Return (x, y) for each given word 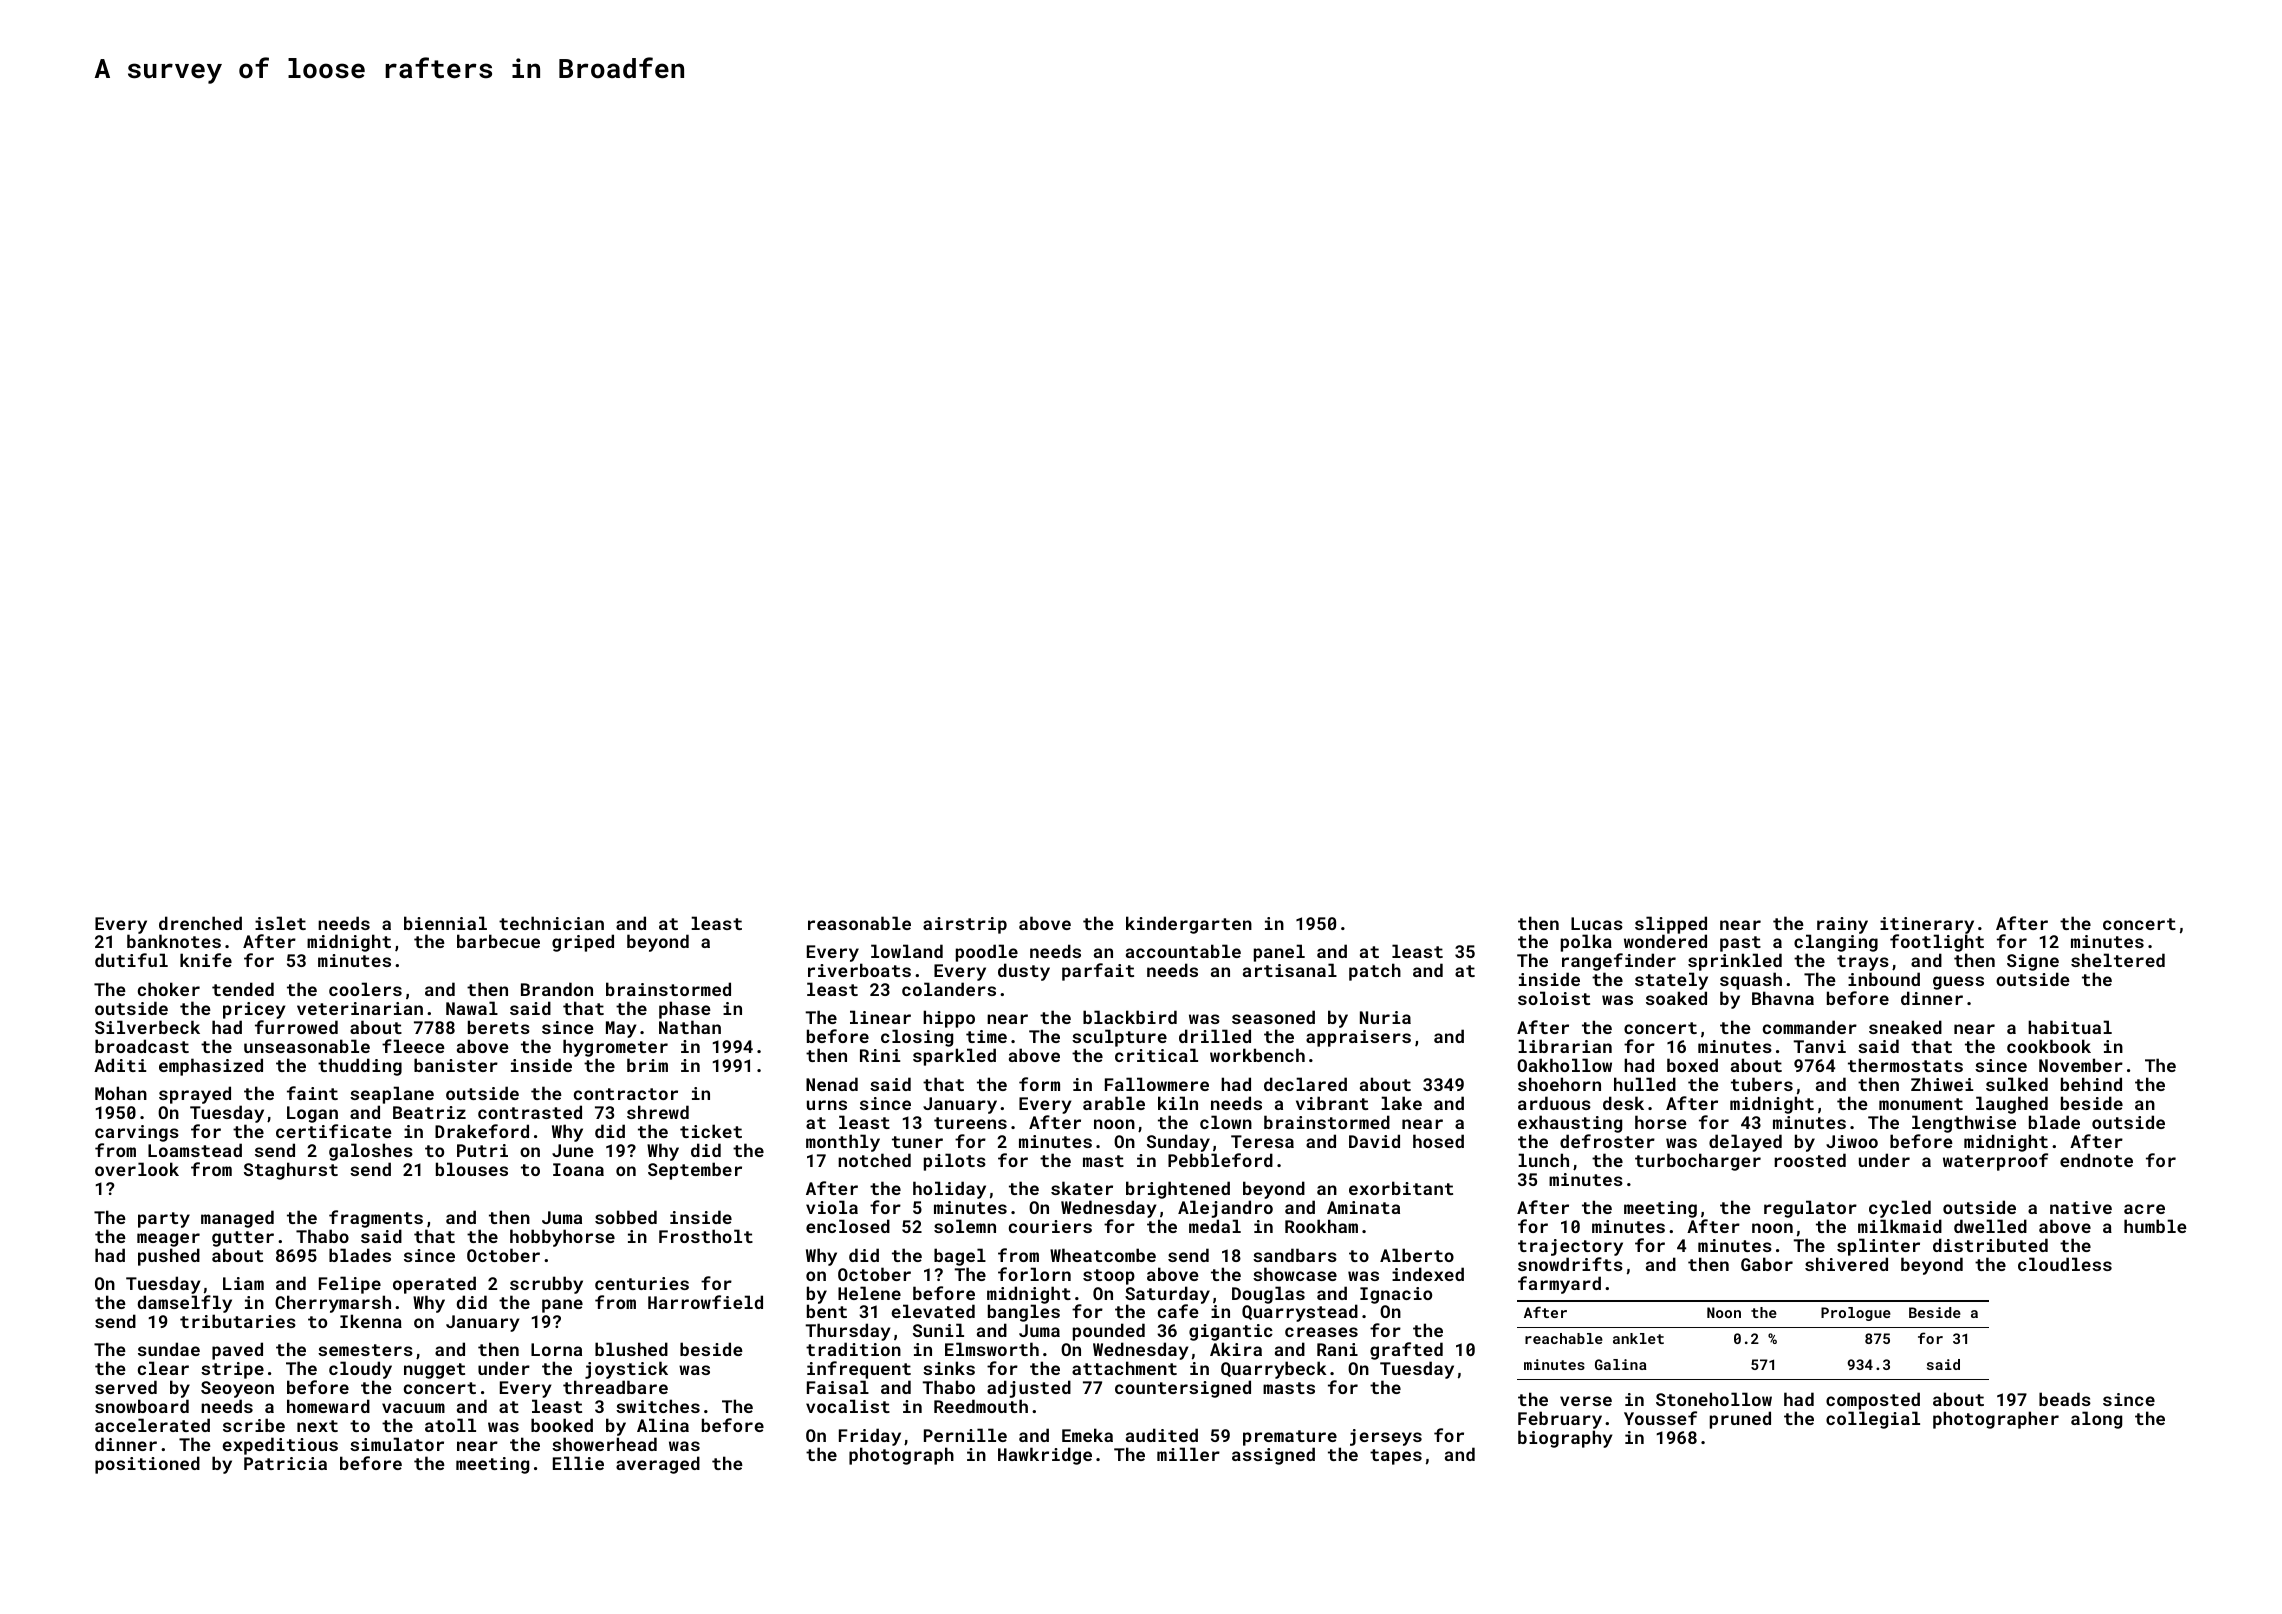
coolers (365, 989)
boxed (1692, 1065)
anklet (1638, 1338)
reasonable (859, 923)
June (573, 1150)
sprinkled (1735, 963)
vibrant (1332, 1103)
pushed (169, 1257)
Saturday (1167, 1295)
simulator (397, 1444)
